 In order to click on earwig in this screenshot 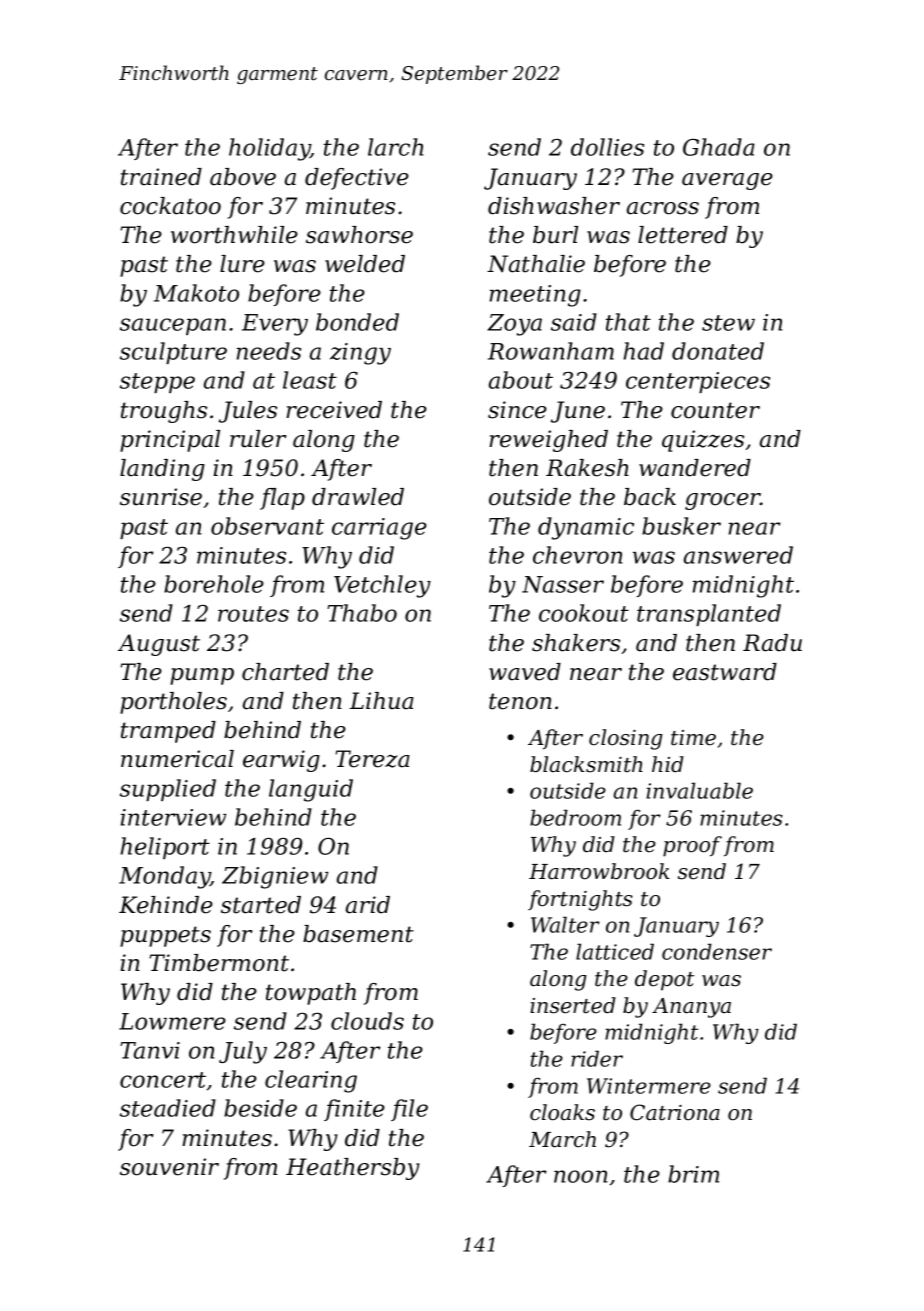, I will do `click(281, 761)`.
